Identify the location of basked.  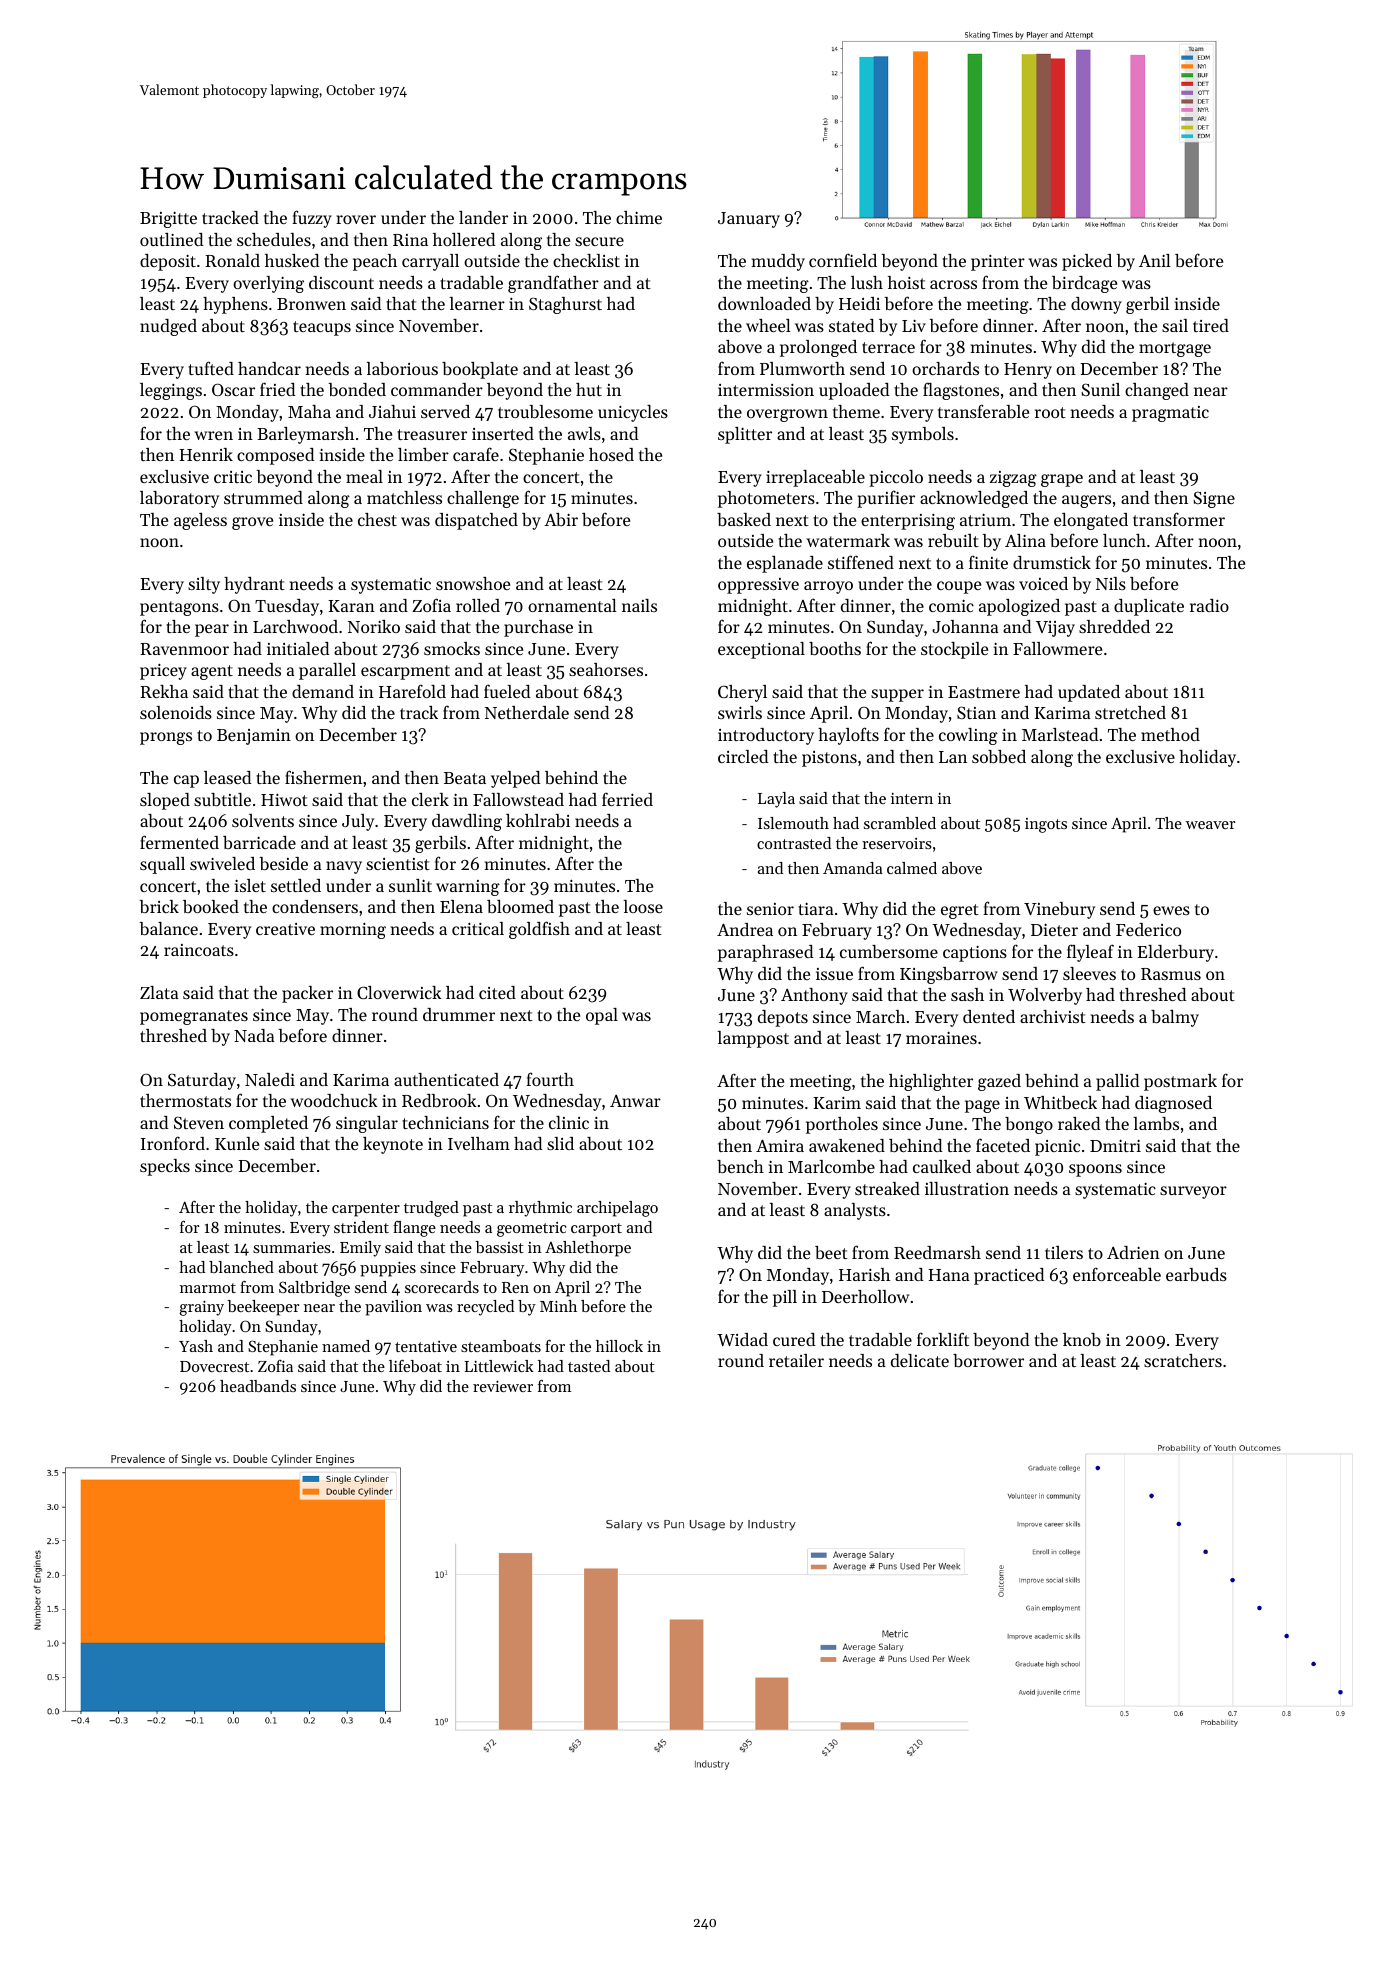
(744, 519).
